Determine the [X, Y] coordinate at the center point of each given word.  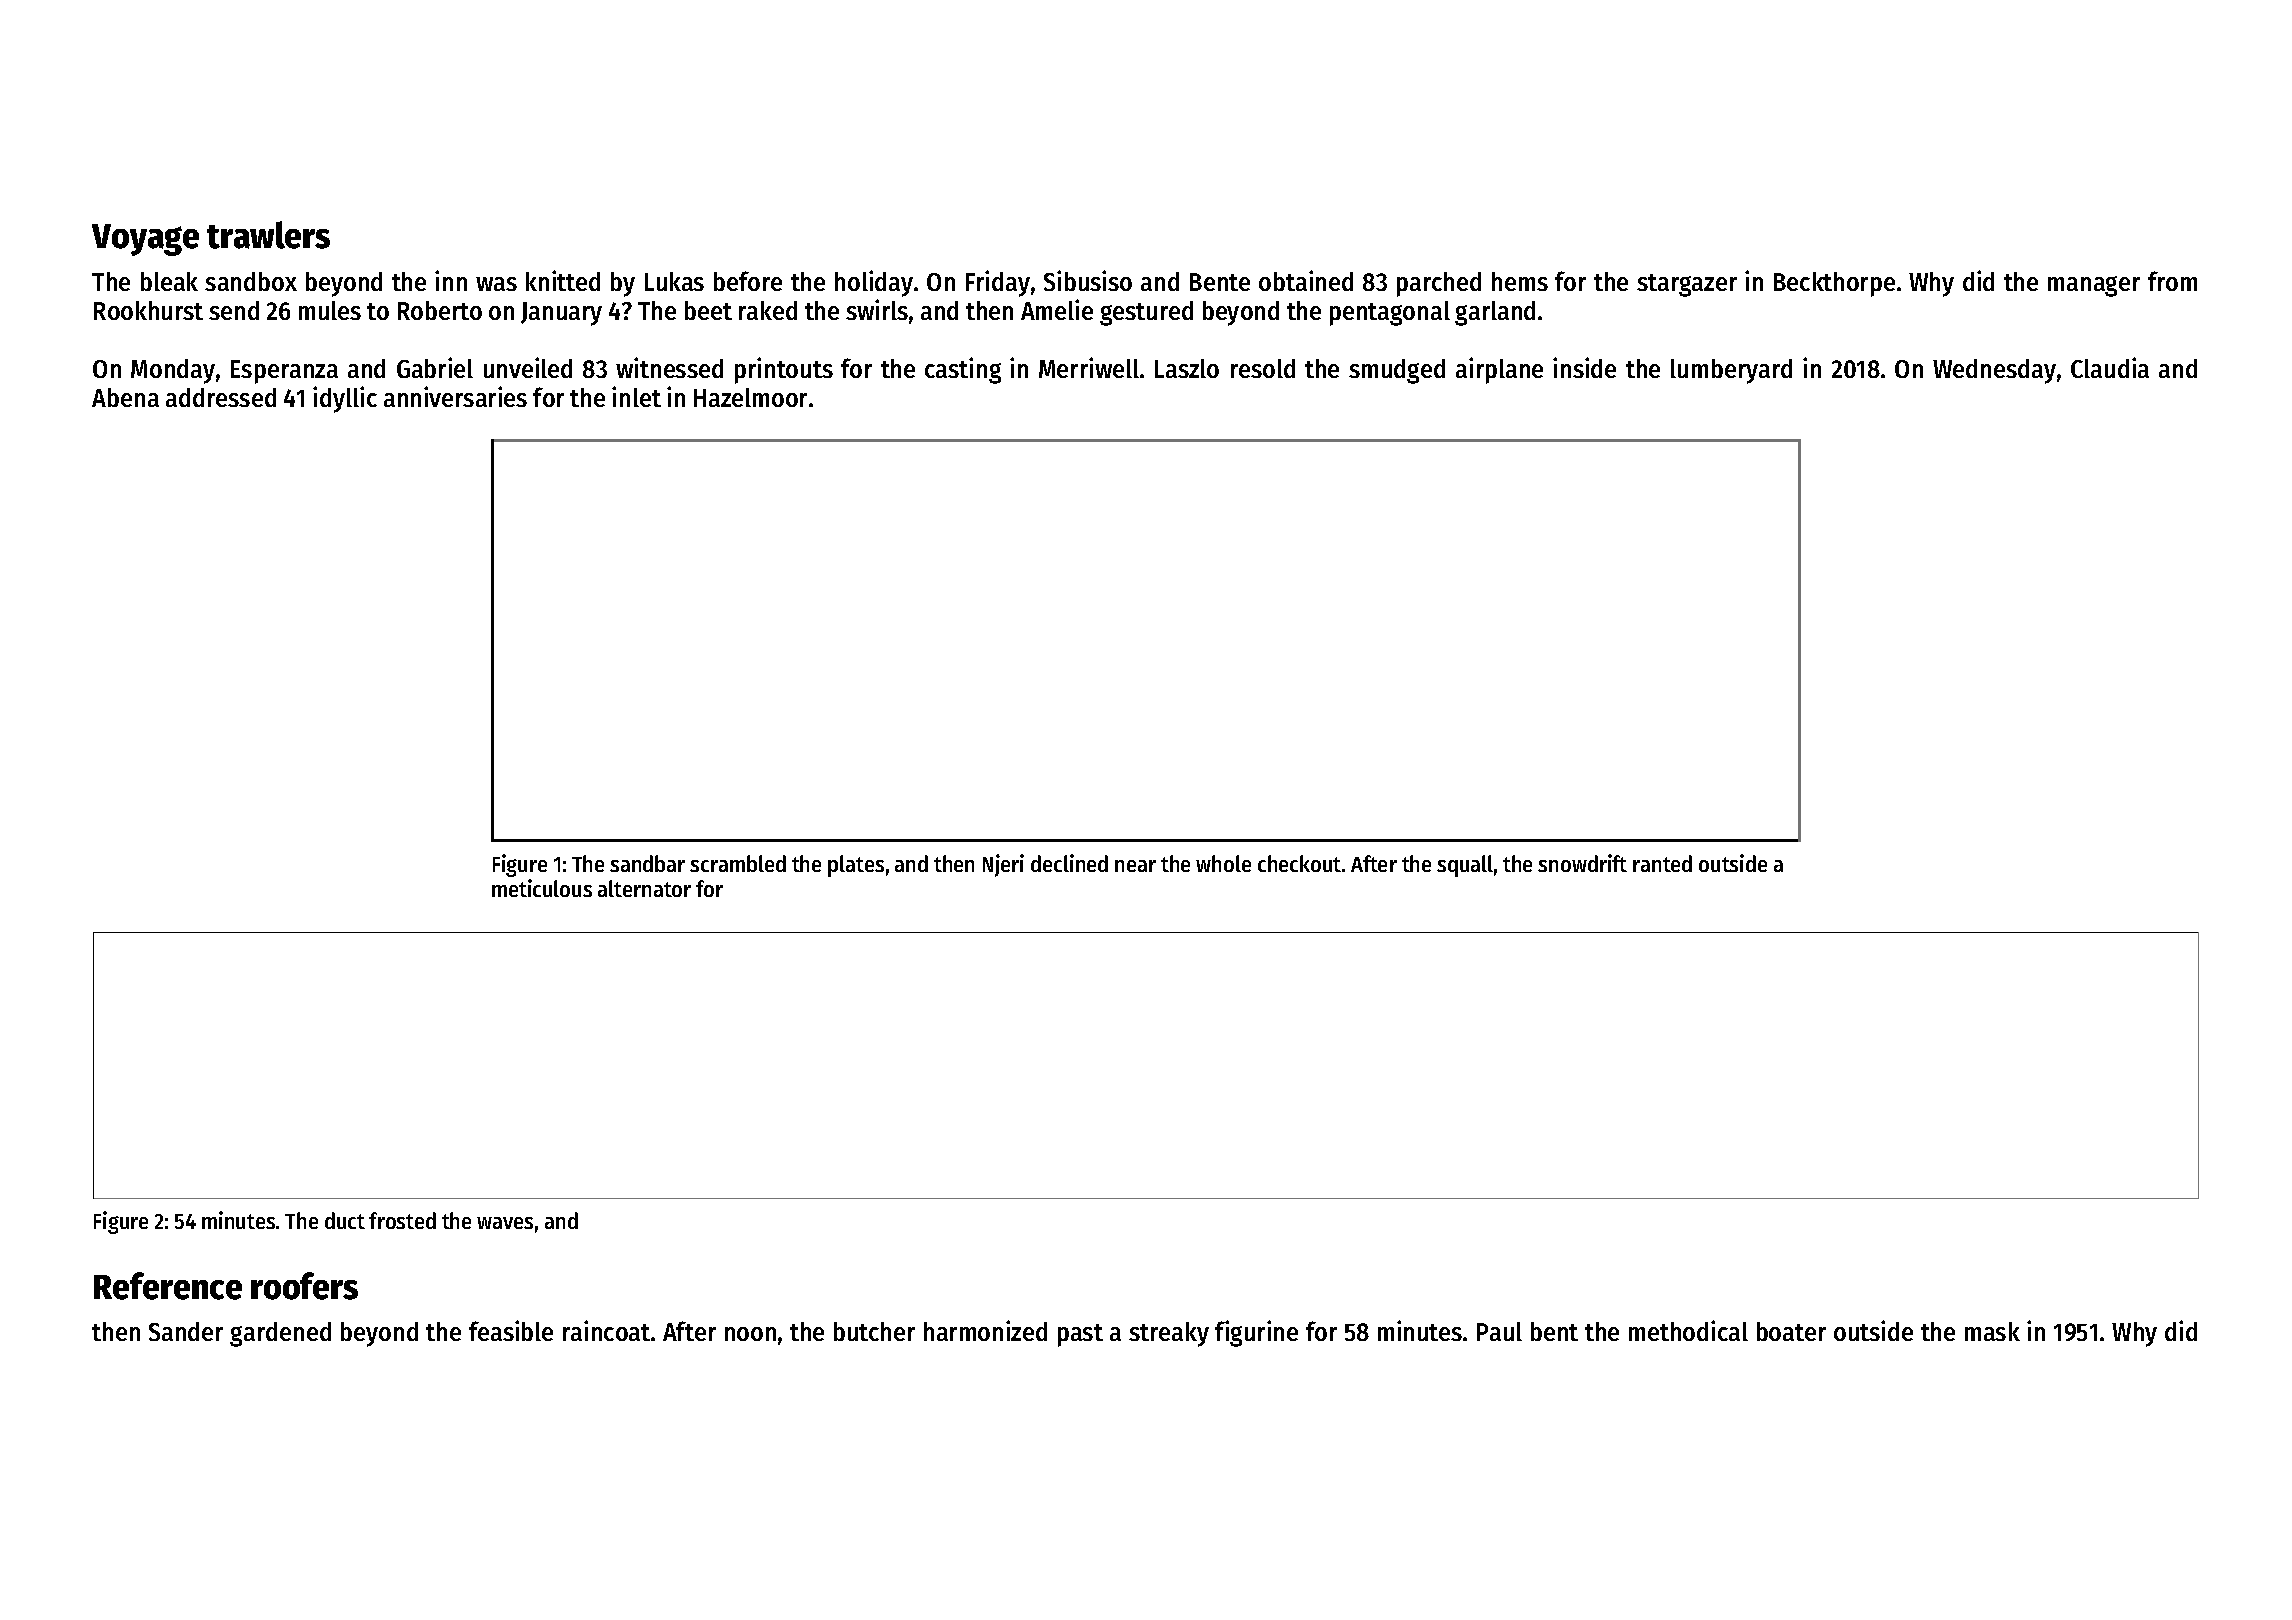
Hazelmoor [750, 397]
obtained [1306, 280]
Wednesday [1994, 371]
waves [505, 1223]
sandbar [647, 863]
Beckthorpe [1834, 284]
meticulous [542, 888]
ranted [1662, 863]
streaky [1169, 1334]
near [1135, 866]
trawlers [268, 235]
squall [1465, 866]
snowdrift [1582, 863]
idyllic [345, 399]
